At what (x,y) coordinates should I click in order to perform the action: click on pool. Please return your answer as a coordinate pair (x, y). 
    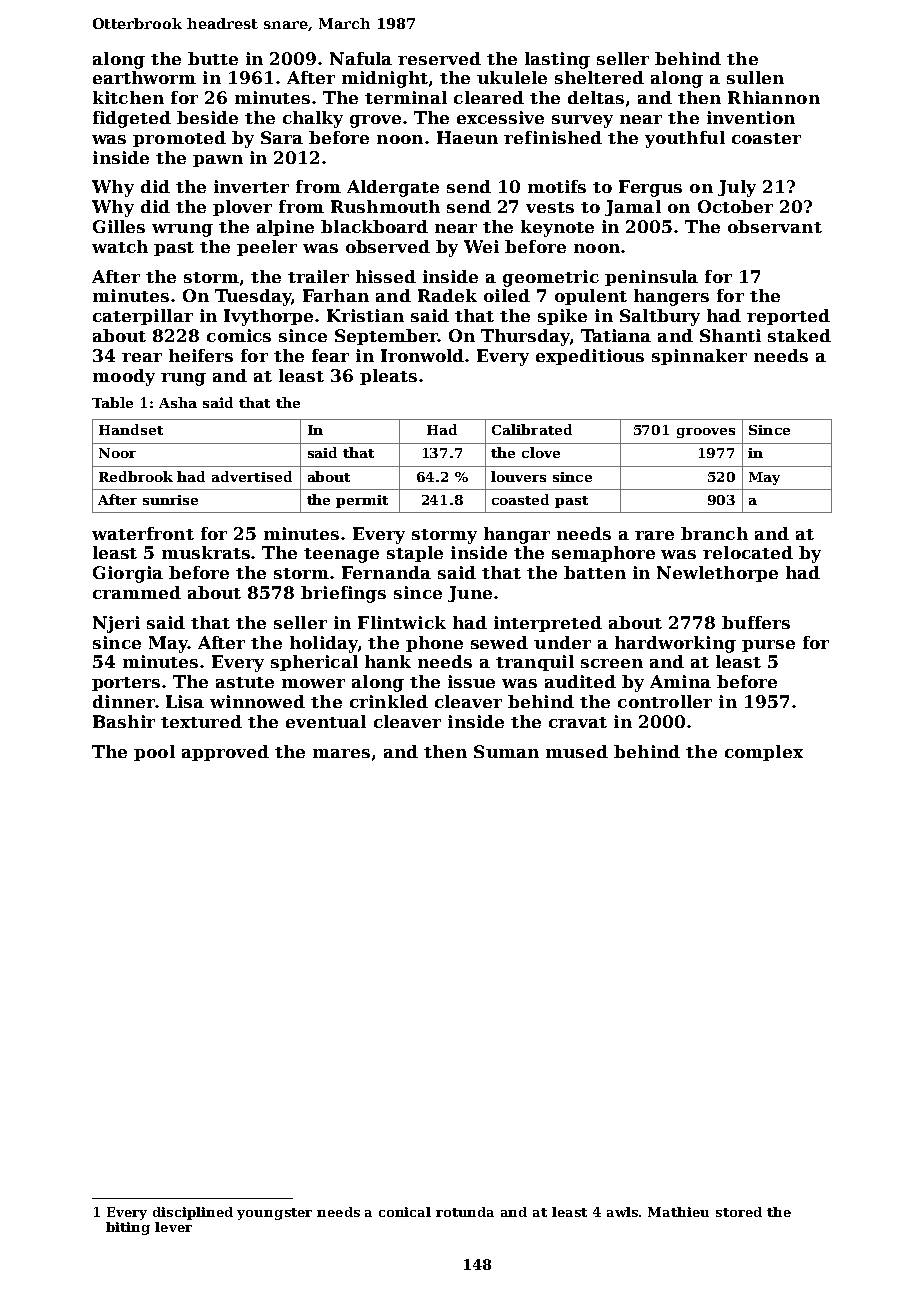
    Looking at the image, I should click on (154, 753).
